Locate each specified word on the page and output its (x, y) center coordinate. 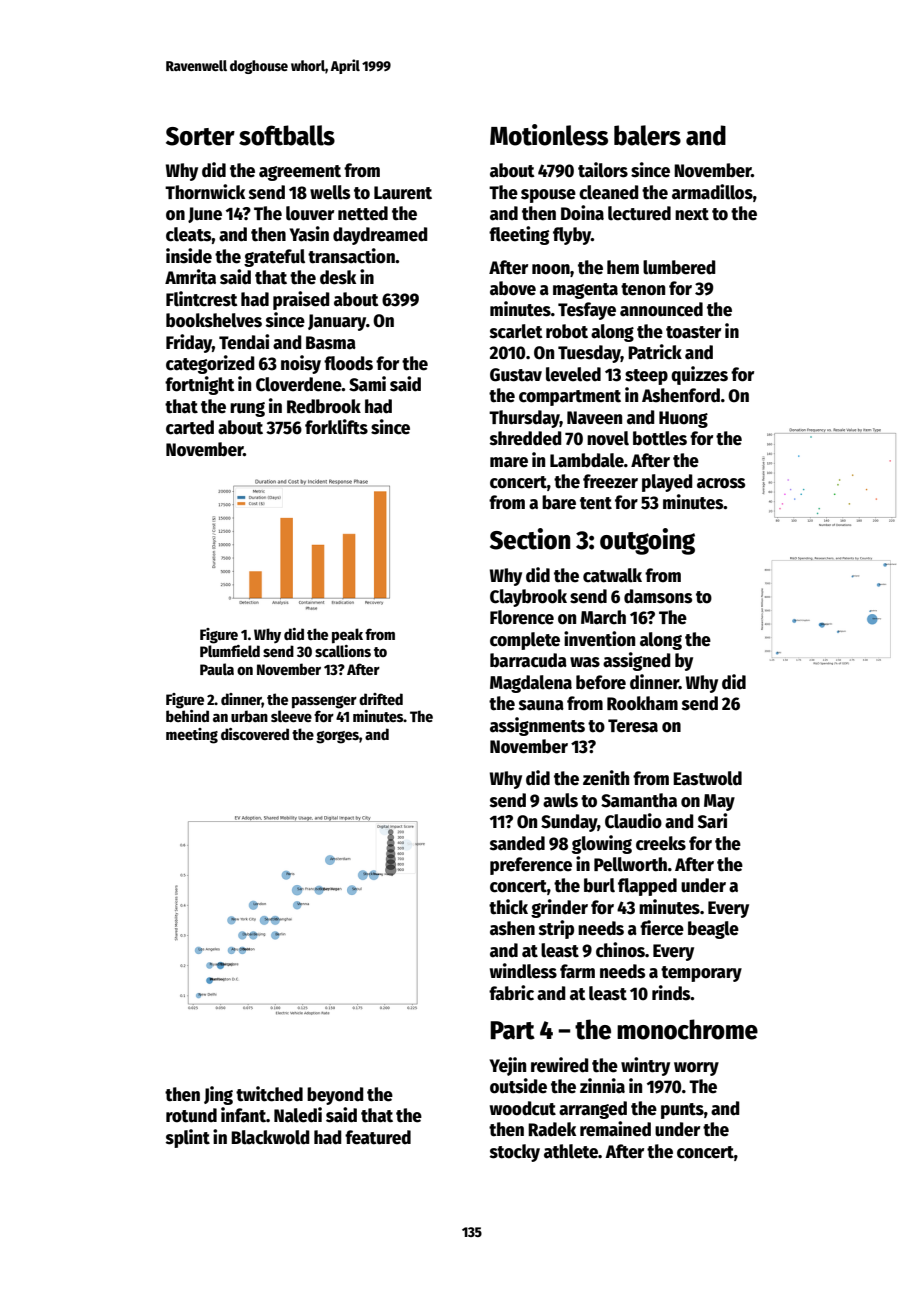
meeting (192, 736)
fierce (662, 928)
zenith (606, 778)
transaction (351, 256)
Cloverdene (299, 384)
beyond (335, 1096)
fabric (511, 993)
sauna (541, 705)
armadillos (712, 192)
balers (647, 135)
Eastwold (707, 778)
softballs (287, 135)
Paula (217, 669)
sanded (517, 843)
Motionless (549, 135)
